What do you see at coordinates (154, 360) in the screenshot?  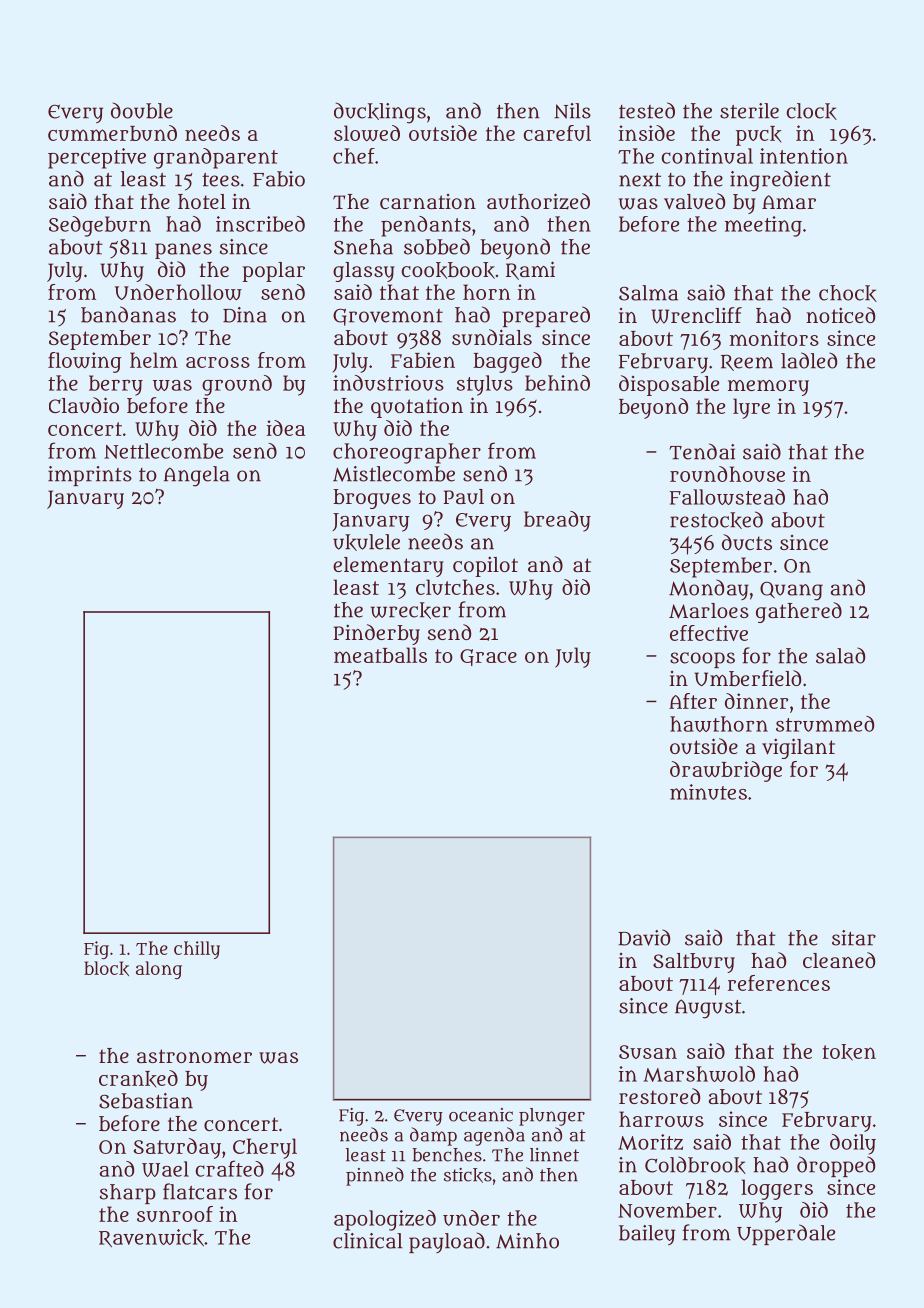 I see `helm` at bounding box center [154, 360].
